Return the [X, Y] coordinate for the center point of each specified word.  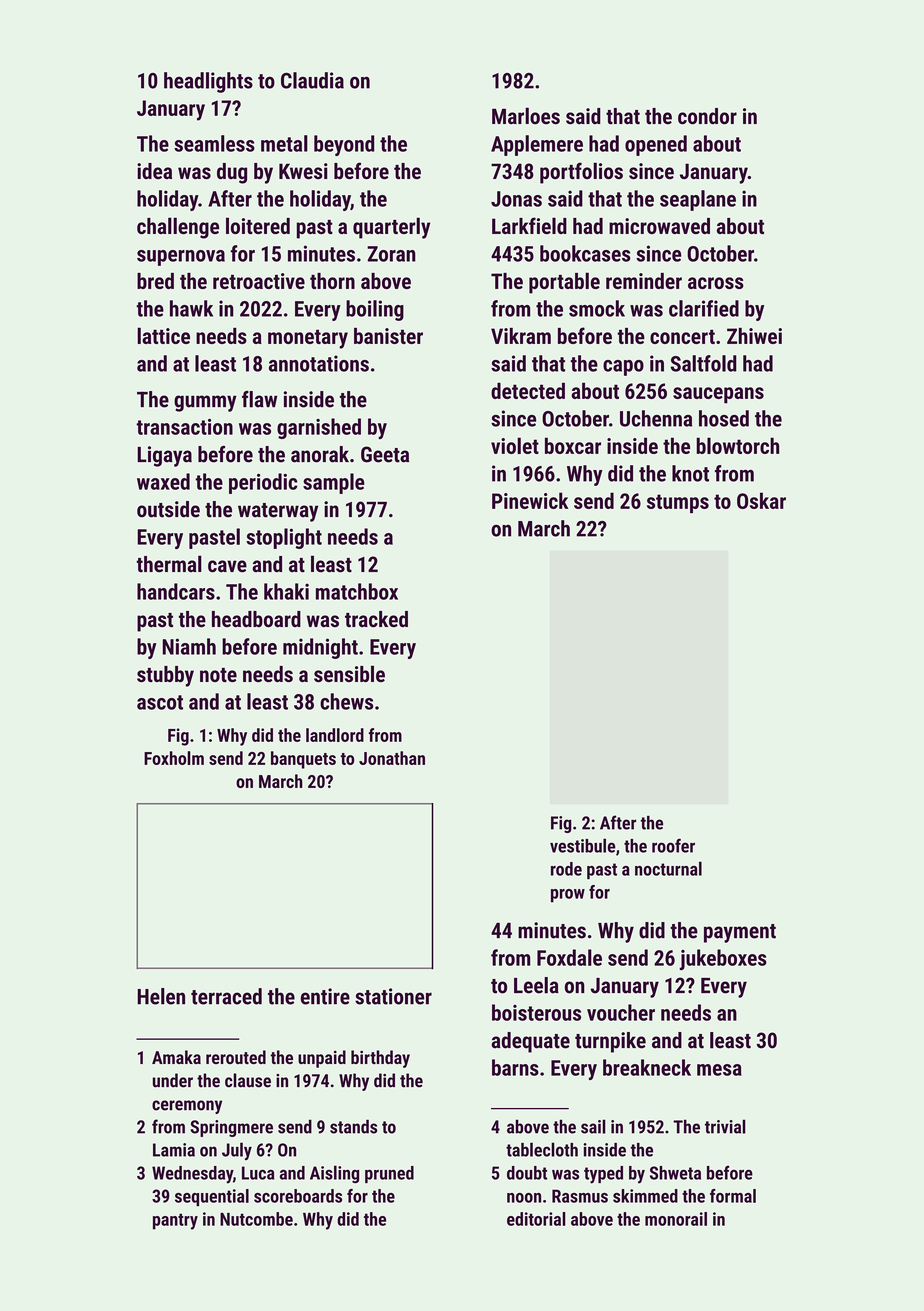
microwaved [659, 226]
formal [733, 1196]
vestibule [583, 845]
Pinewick [530, 500]
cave [227, 566]
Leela [536, 985]
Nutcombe [256, 1219]
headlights [208, 82]
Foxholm [174, 758]
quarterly [391, 228]
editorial [536, 1219]
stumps [678, 503]
